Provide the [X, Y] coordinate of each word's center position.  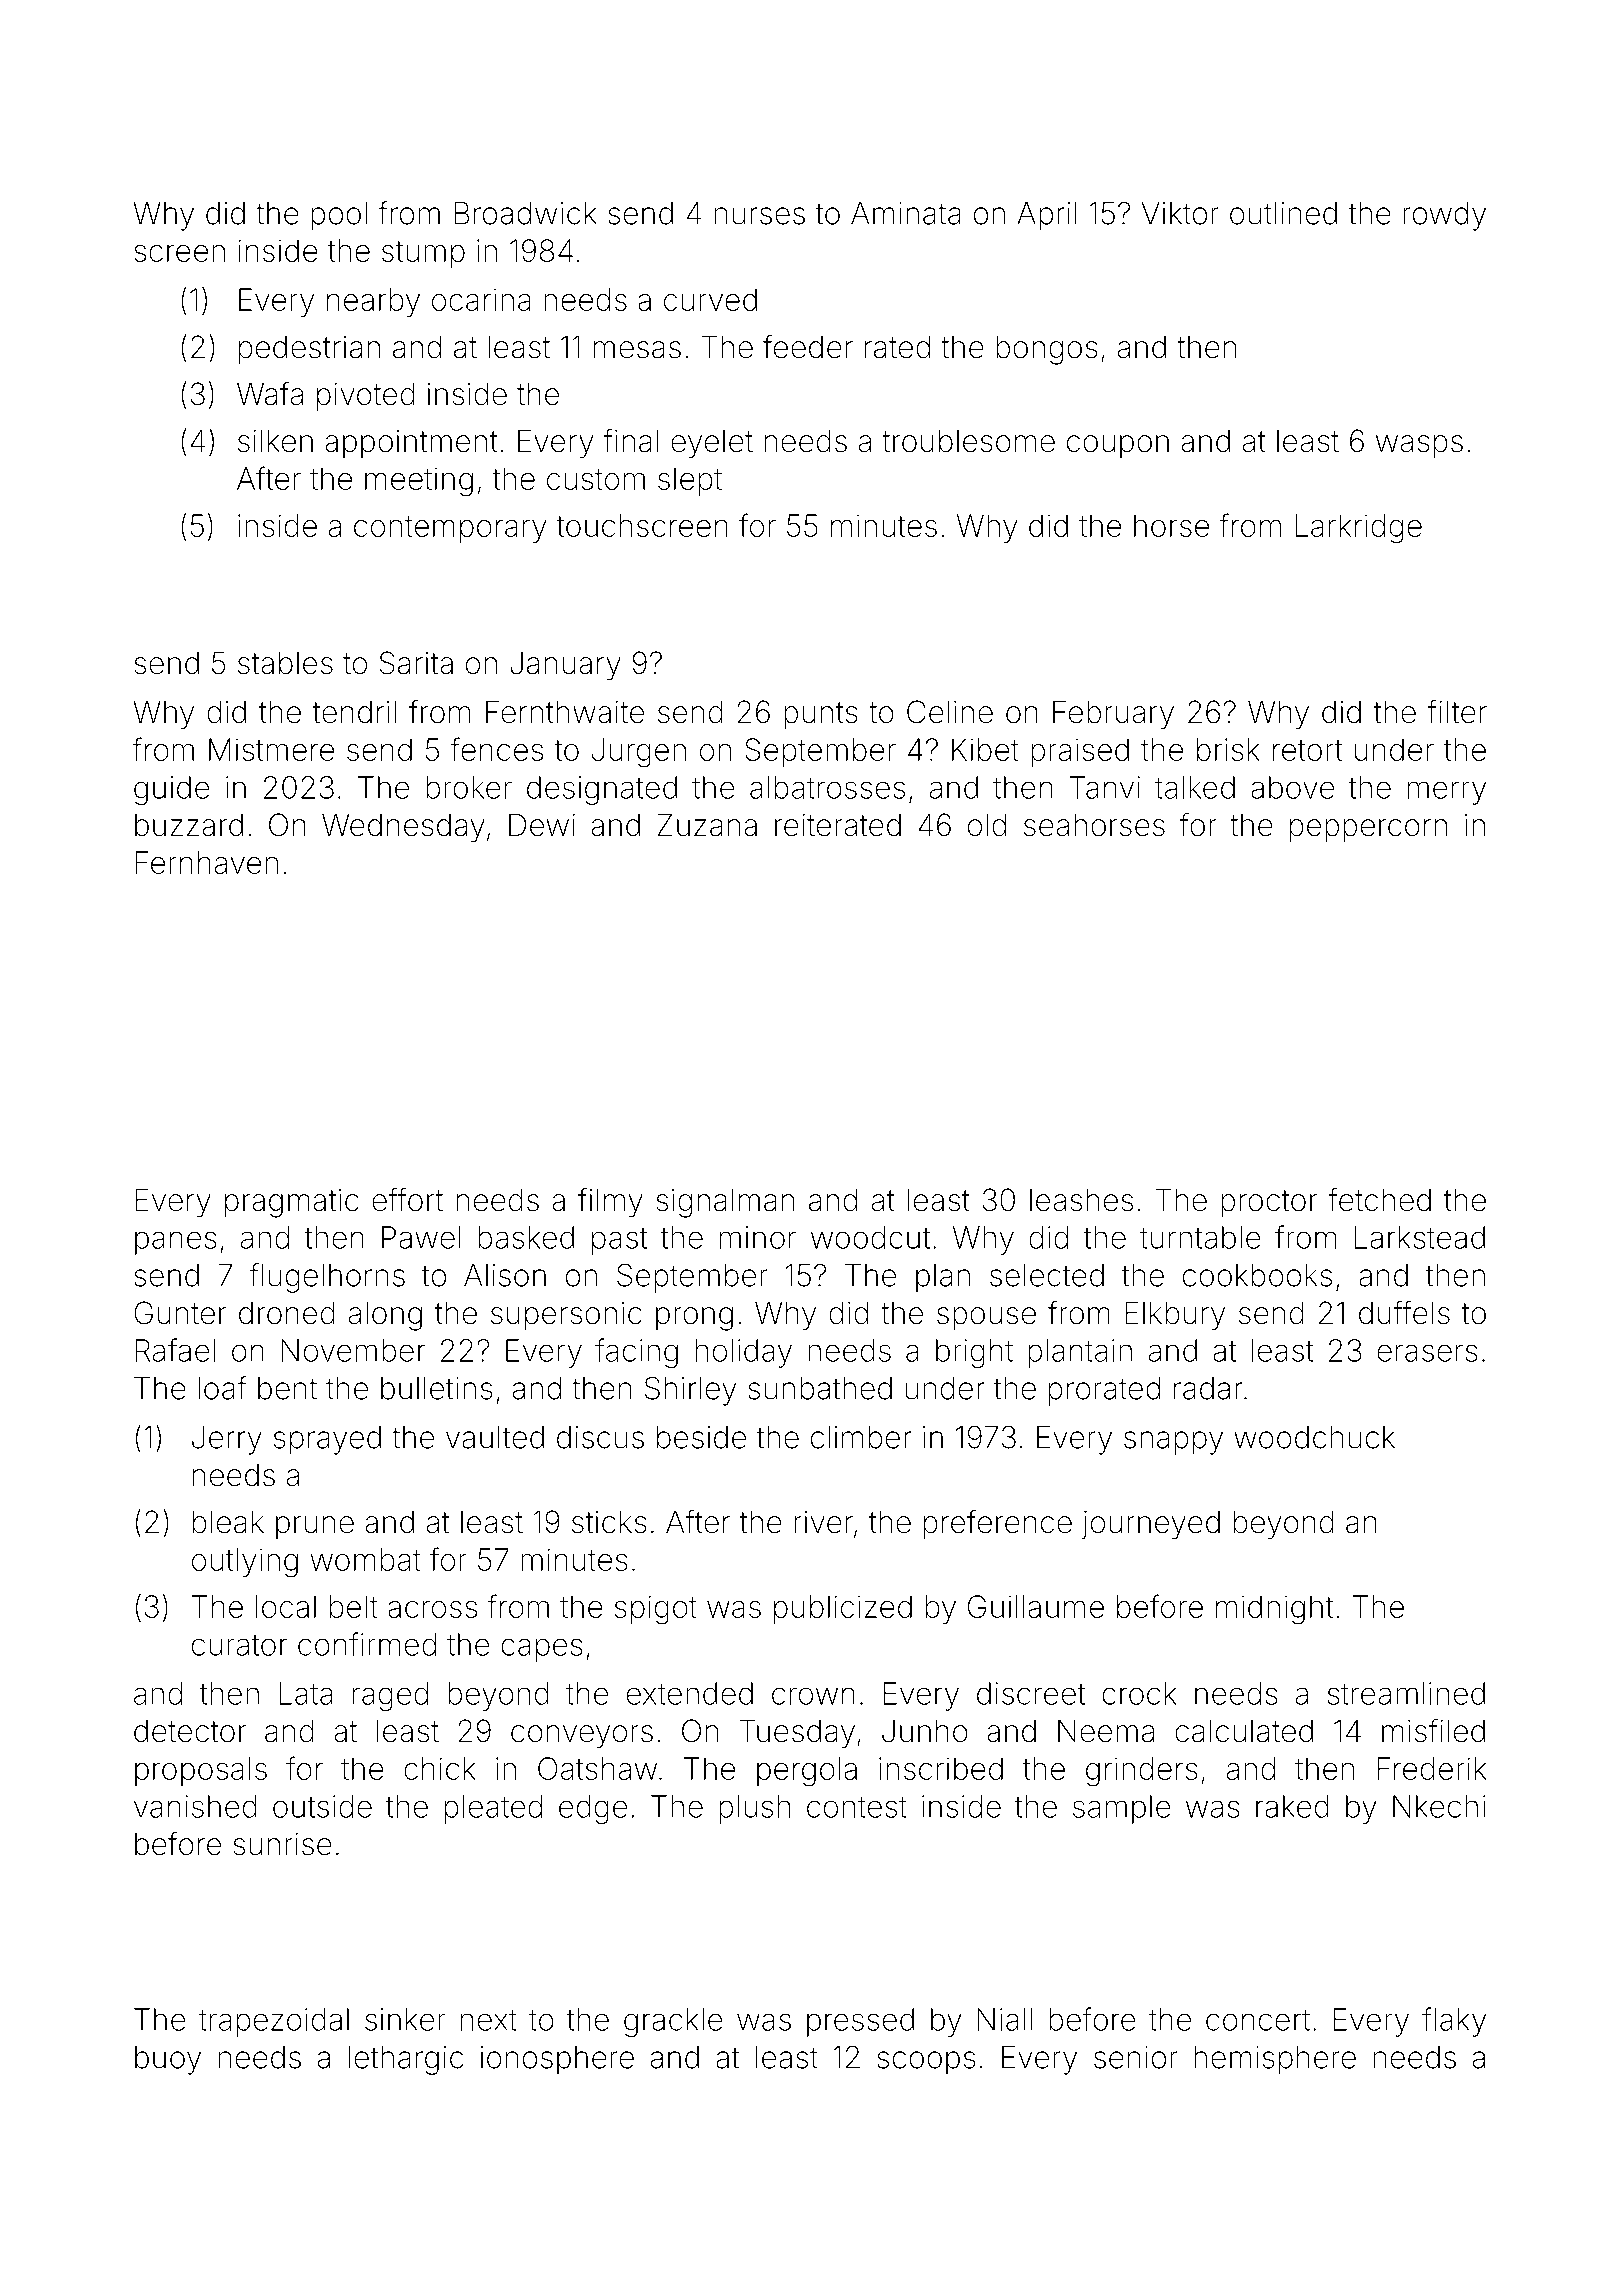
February [1113, 715]
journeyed [1150, 1525]
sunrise [282, 1844]
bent [287, 1388]
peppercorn [1368, 831]
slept [690, 481]
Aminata [906, 213]
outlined [1283, 213]
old [987, 825]
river [823, 1522]
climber [861, 1437]
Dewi [542, 825]
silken [275, 441]
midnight [1274, 1610]
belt [354, 1606]
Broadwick [525, 213]
